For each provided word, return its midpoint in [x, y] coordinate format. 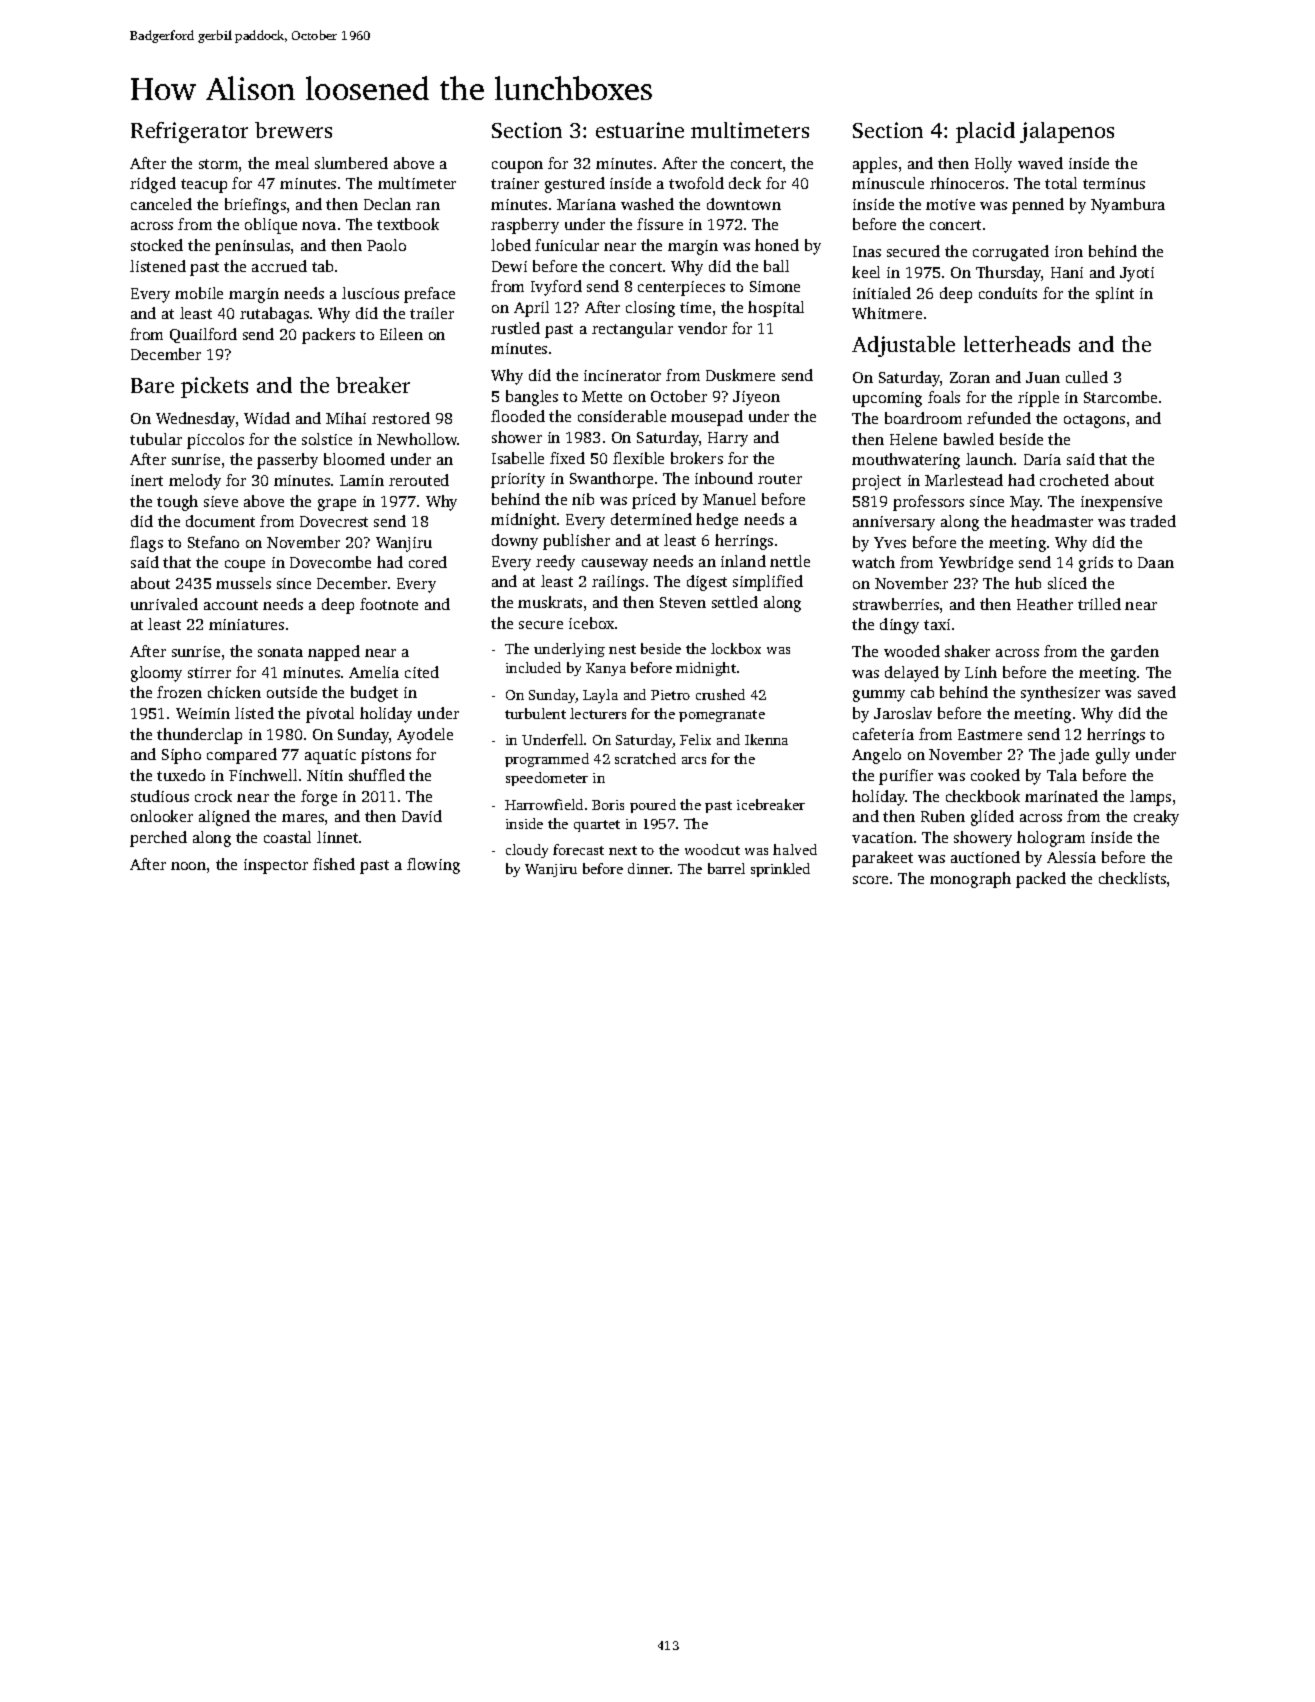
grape [337, 505]
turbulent [535, 713]
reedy [555, 563]
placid [985, 132]
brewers [293, 130]
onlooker [162, 816]
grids [1096, 564]
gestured [575, 185]
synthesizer [1060, 694]
